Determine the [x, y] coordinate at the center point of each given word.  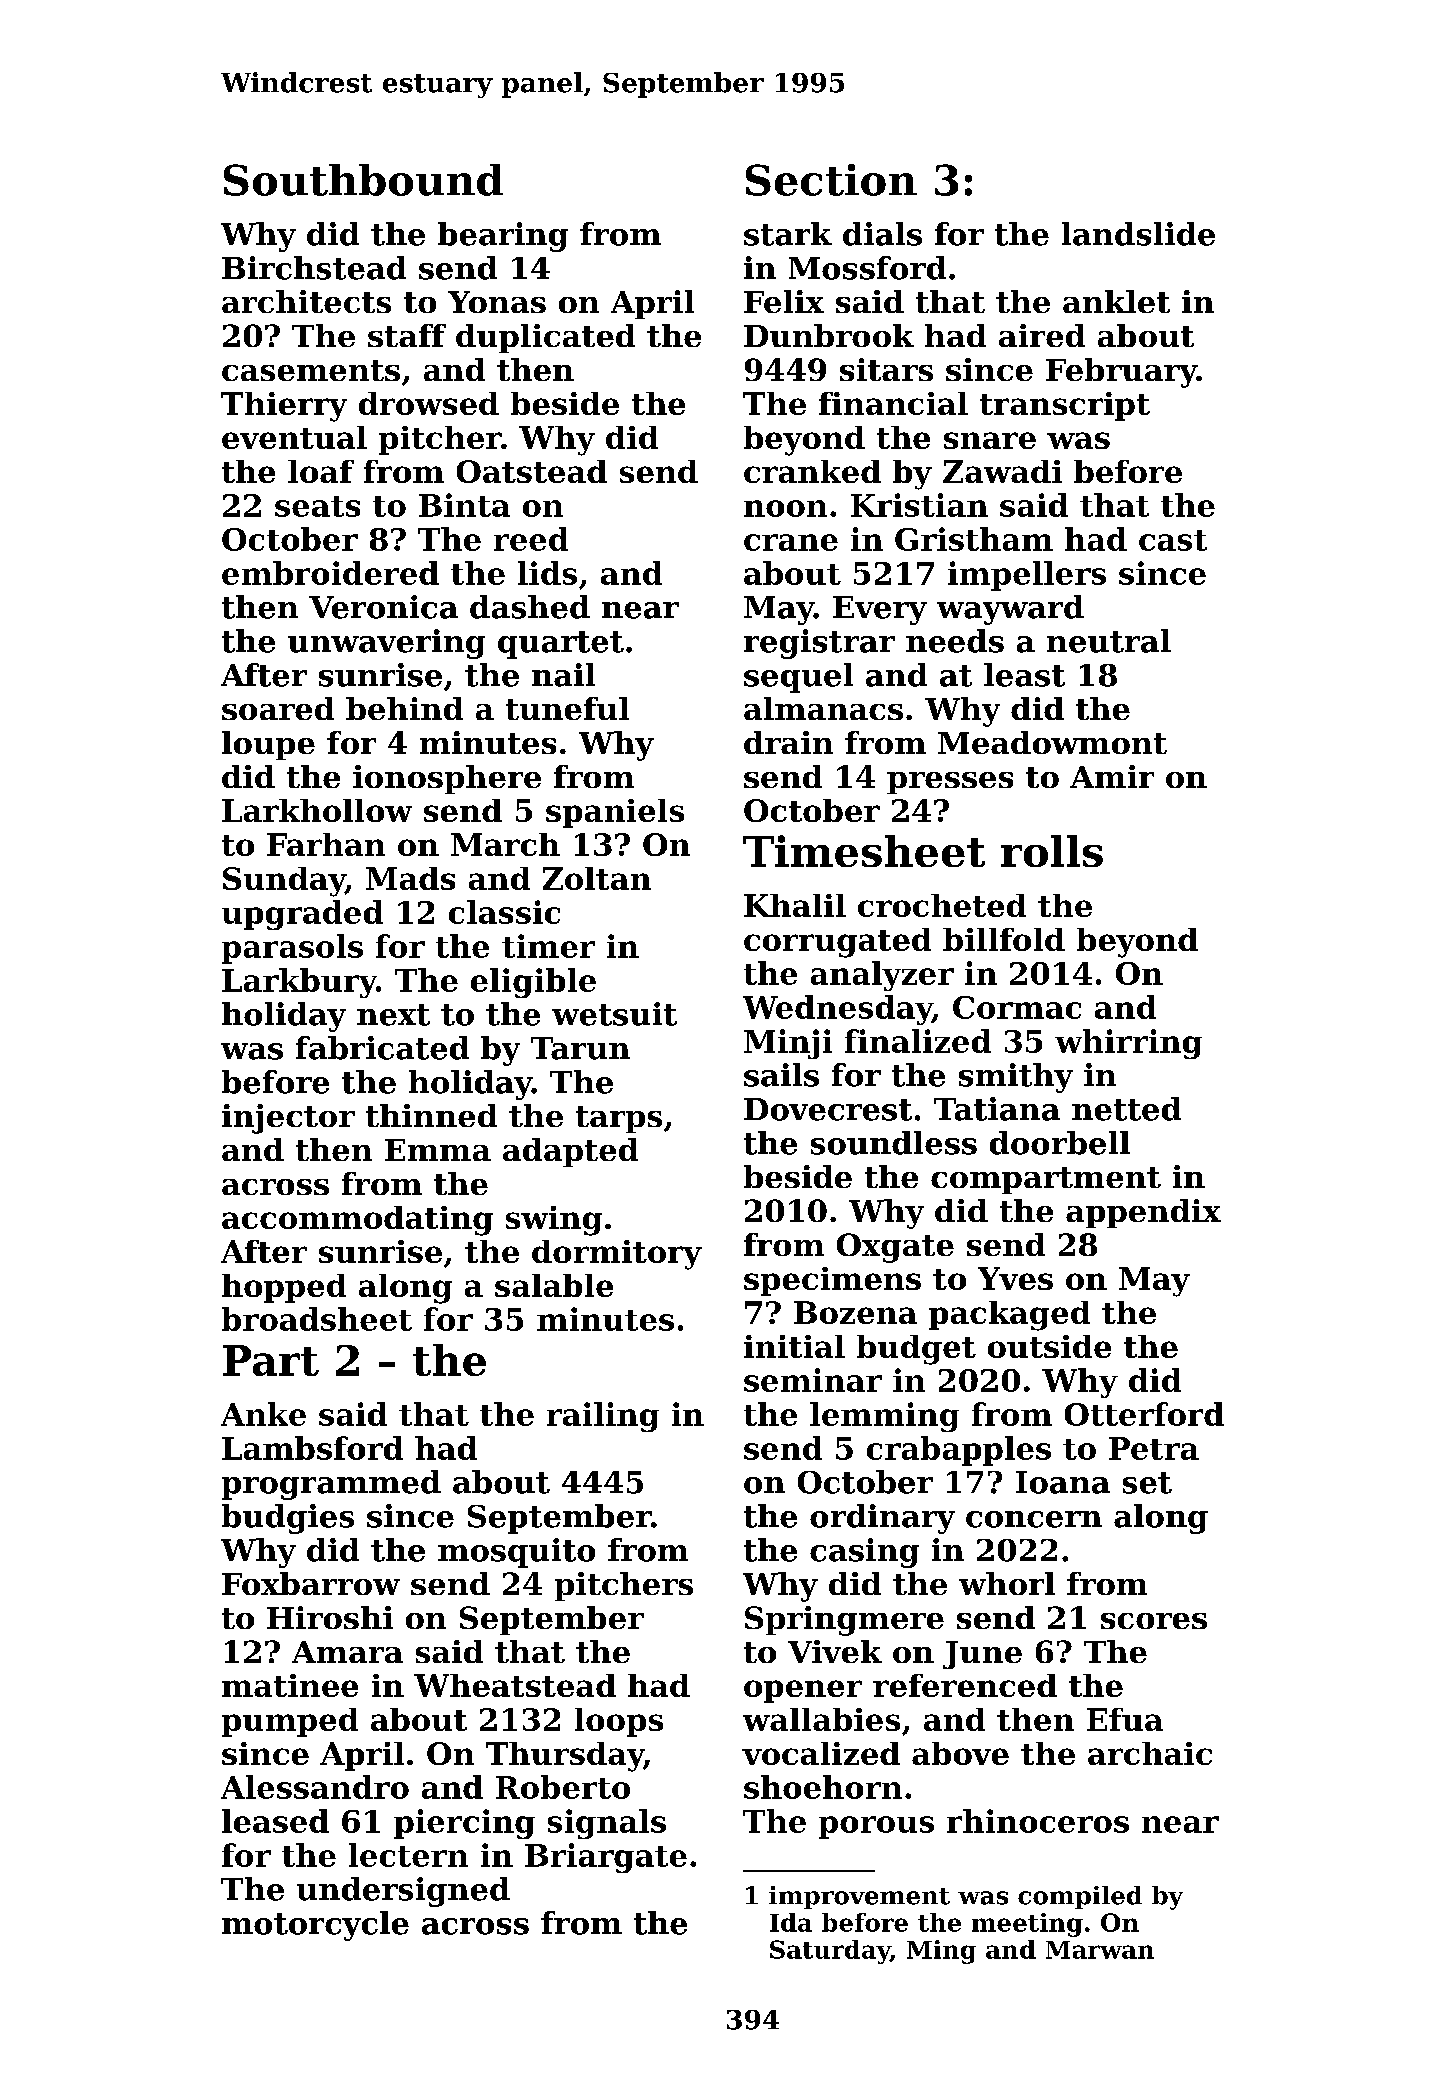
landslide [1138, 234]
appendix [1143, 1213]
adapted [570, 1152]
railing [603, 1417]
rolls [1052, 851]
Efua [1125, 1719]
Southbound [363, 180]
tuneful [567, 708]
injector [288, 1119]
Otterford [1144, 1414]
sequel [798, 678]
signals [607, 1824]
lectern [408, 1855]
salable [554, 1285]
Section [831, 180]
